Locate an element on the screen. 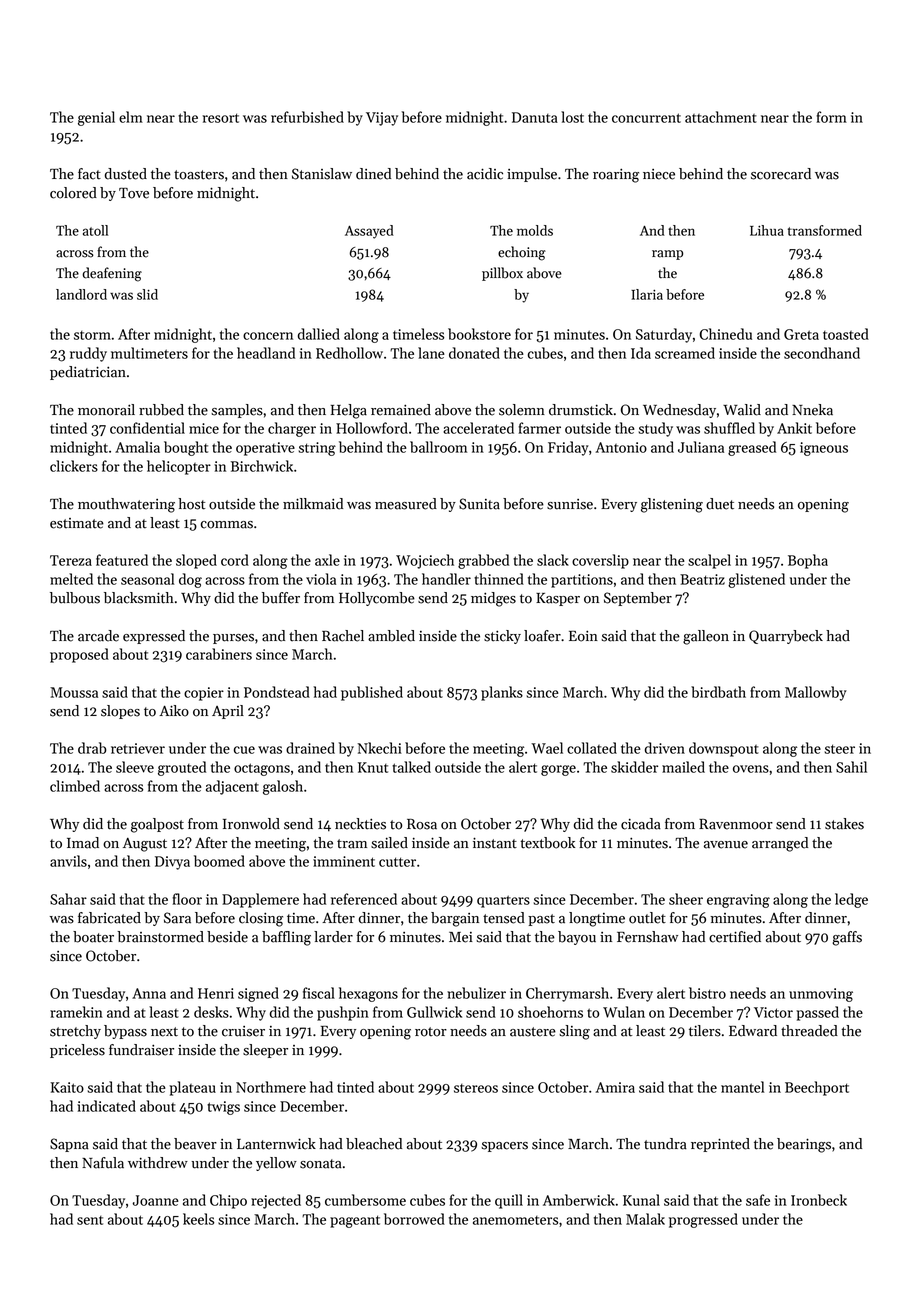  scorecard is located at coordinates (781, 174).
